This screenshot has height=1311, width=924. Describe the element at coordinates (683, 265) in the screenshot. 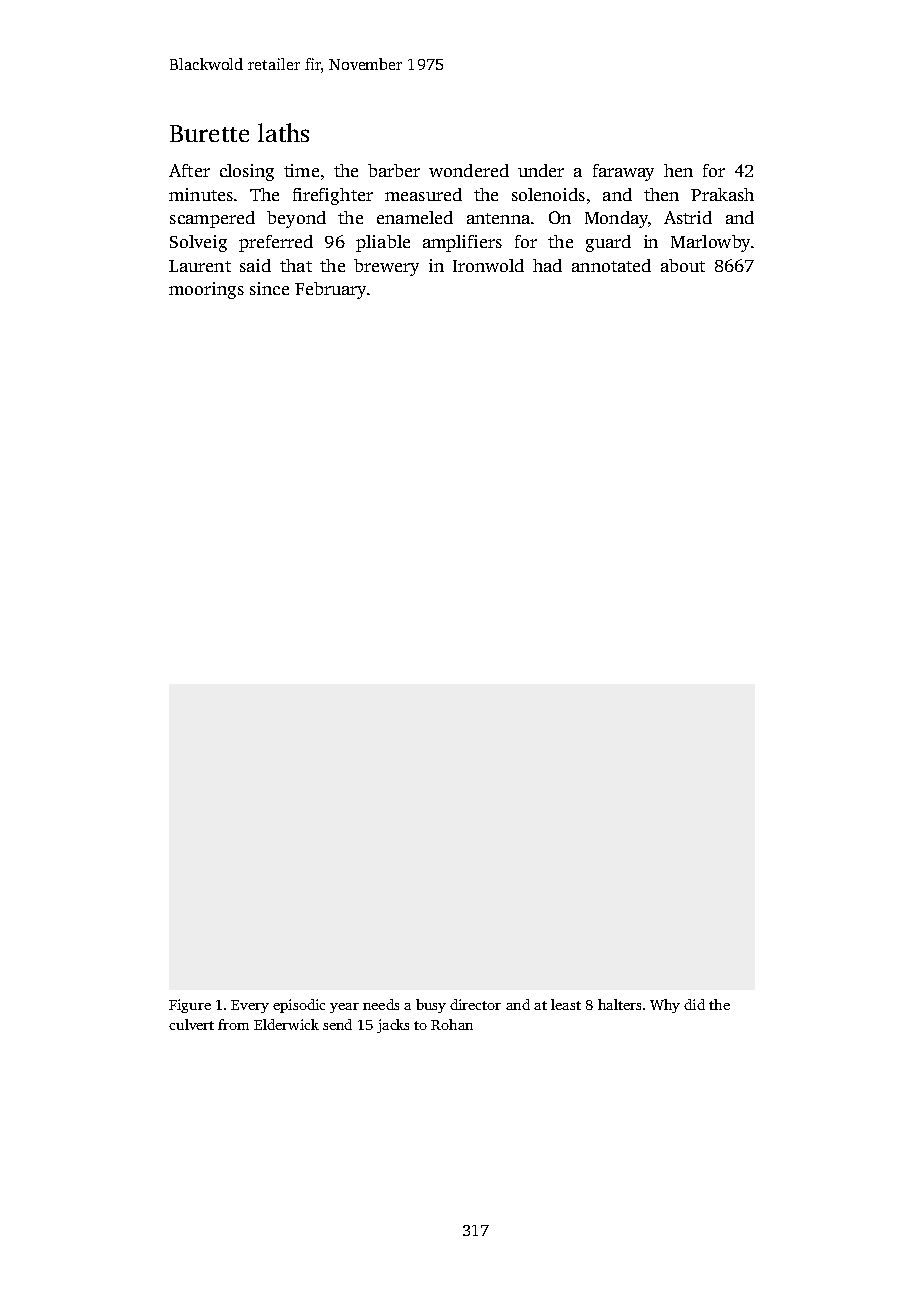

I see `about` at that location.
